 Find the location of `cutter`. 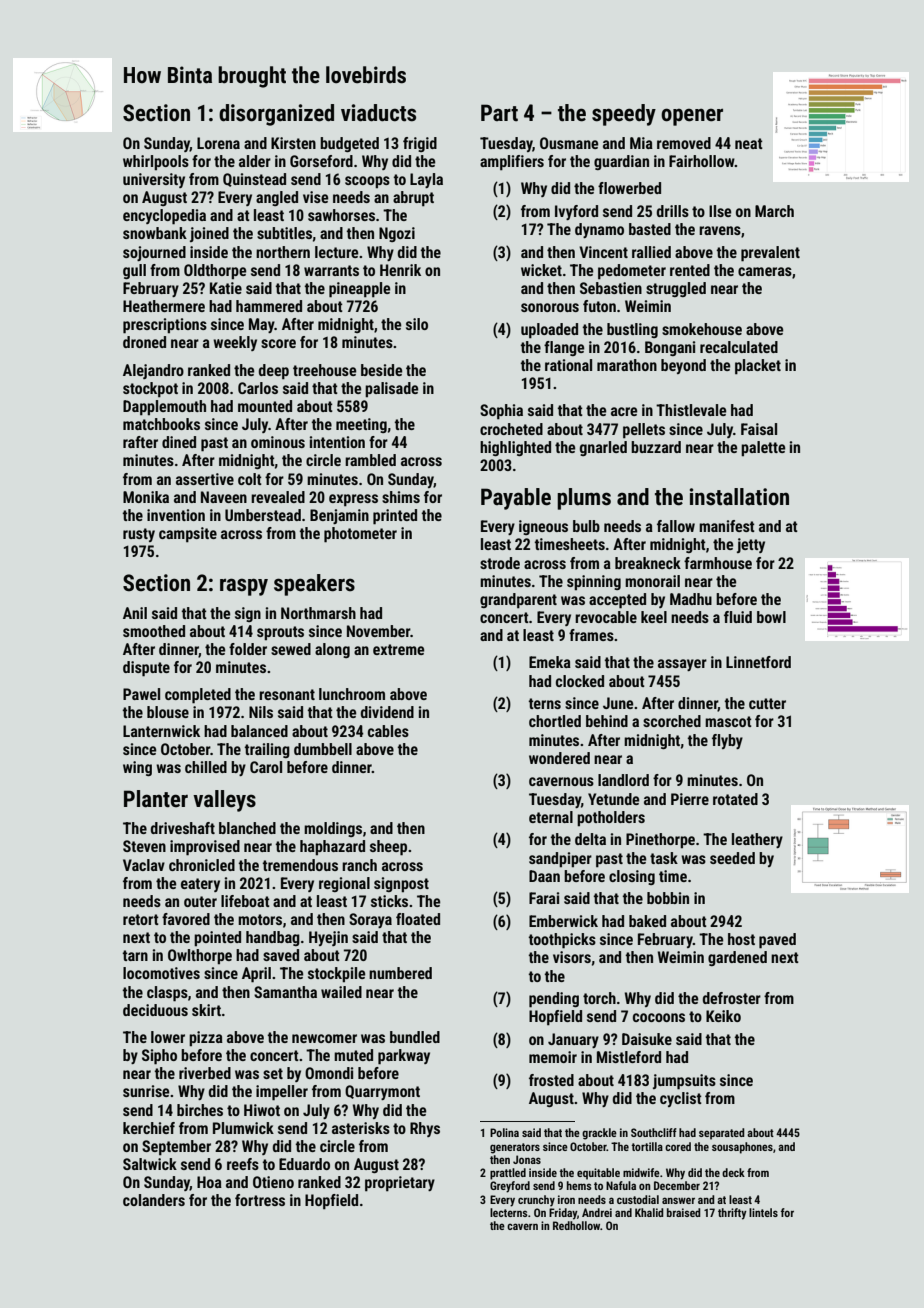

cutter is located at coordinates (767, 703).
